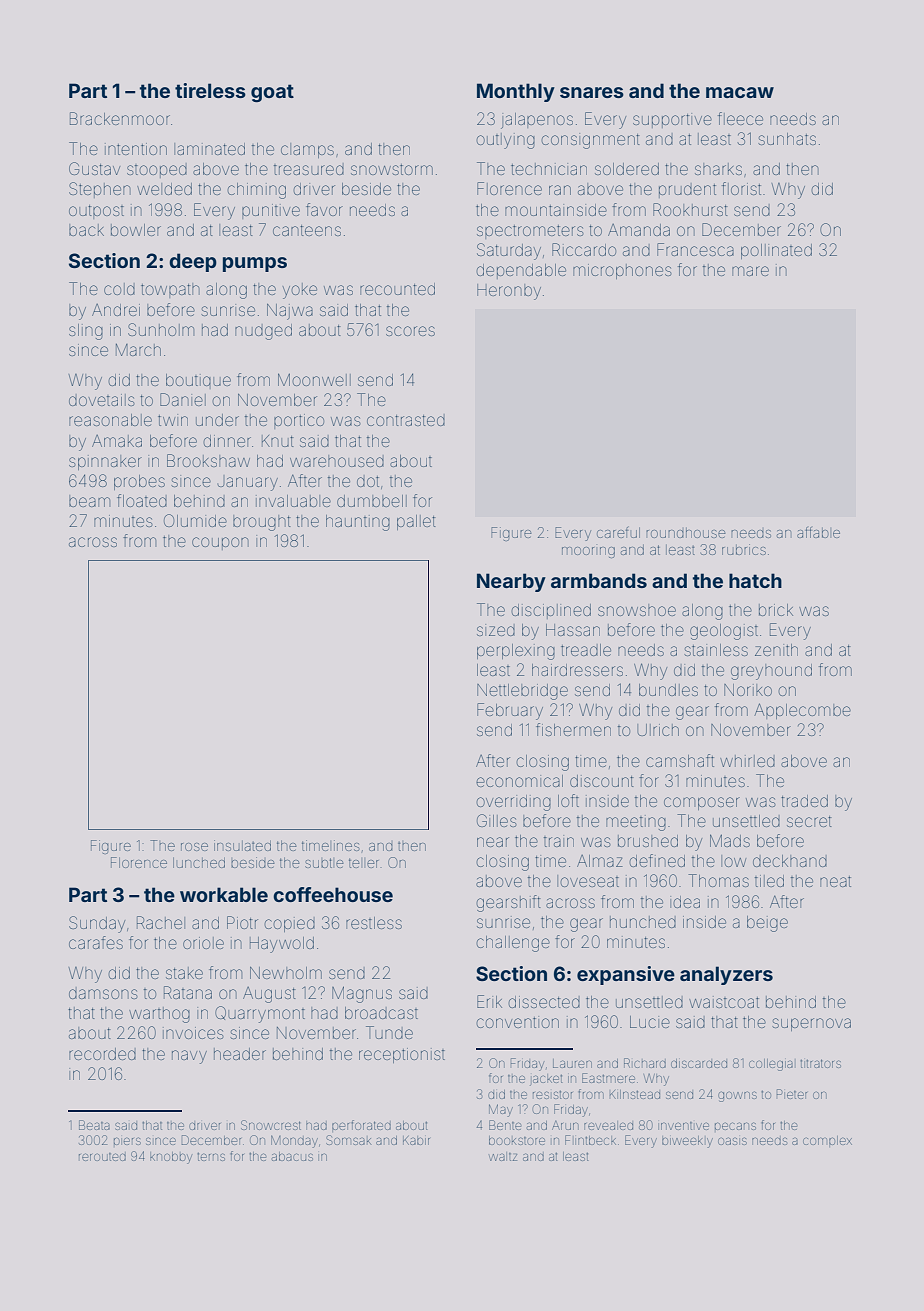 Image resolution: width=924 pixels, height=1311 pixels. I want to click on goat, so click(272, 93).
